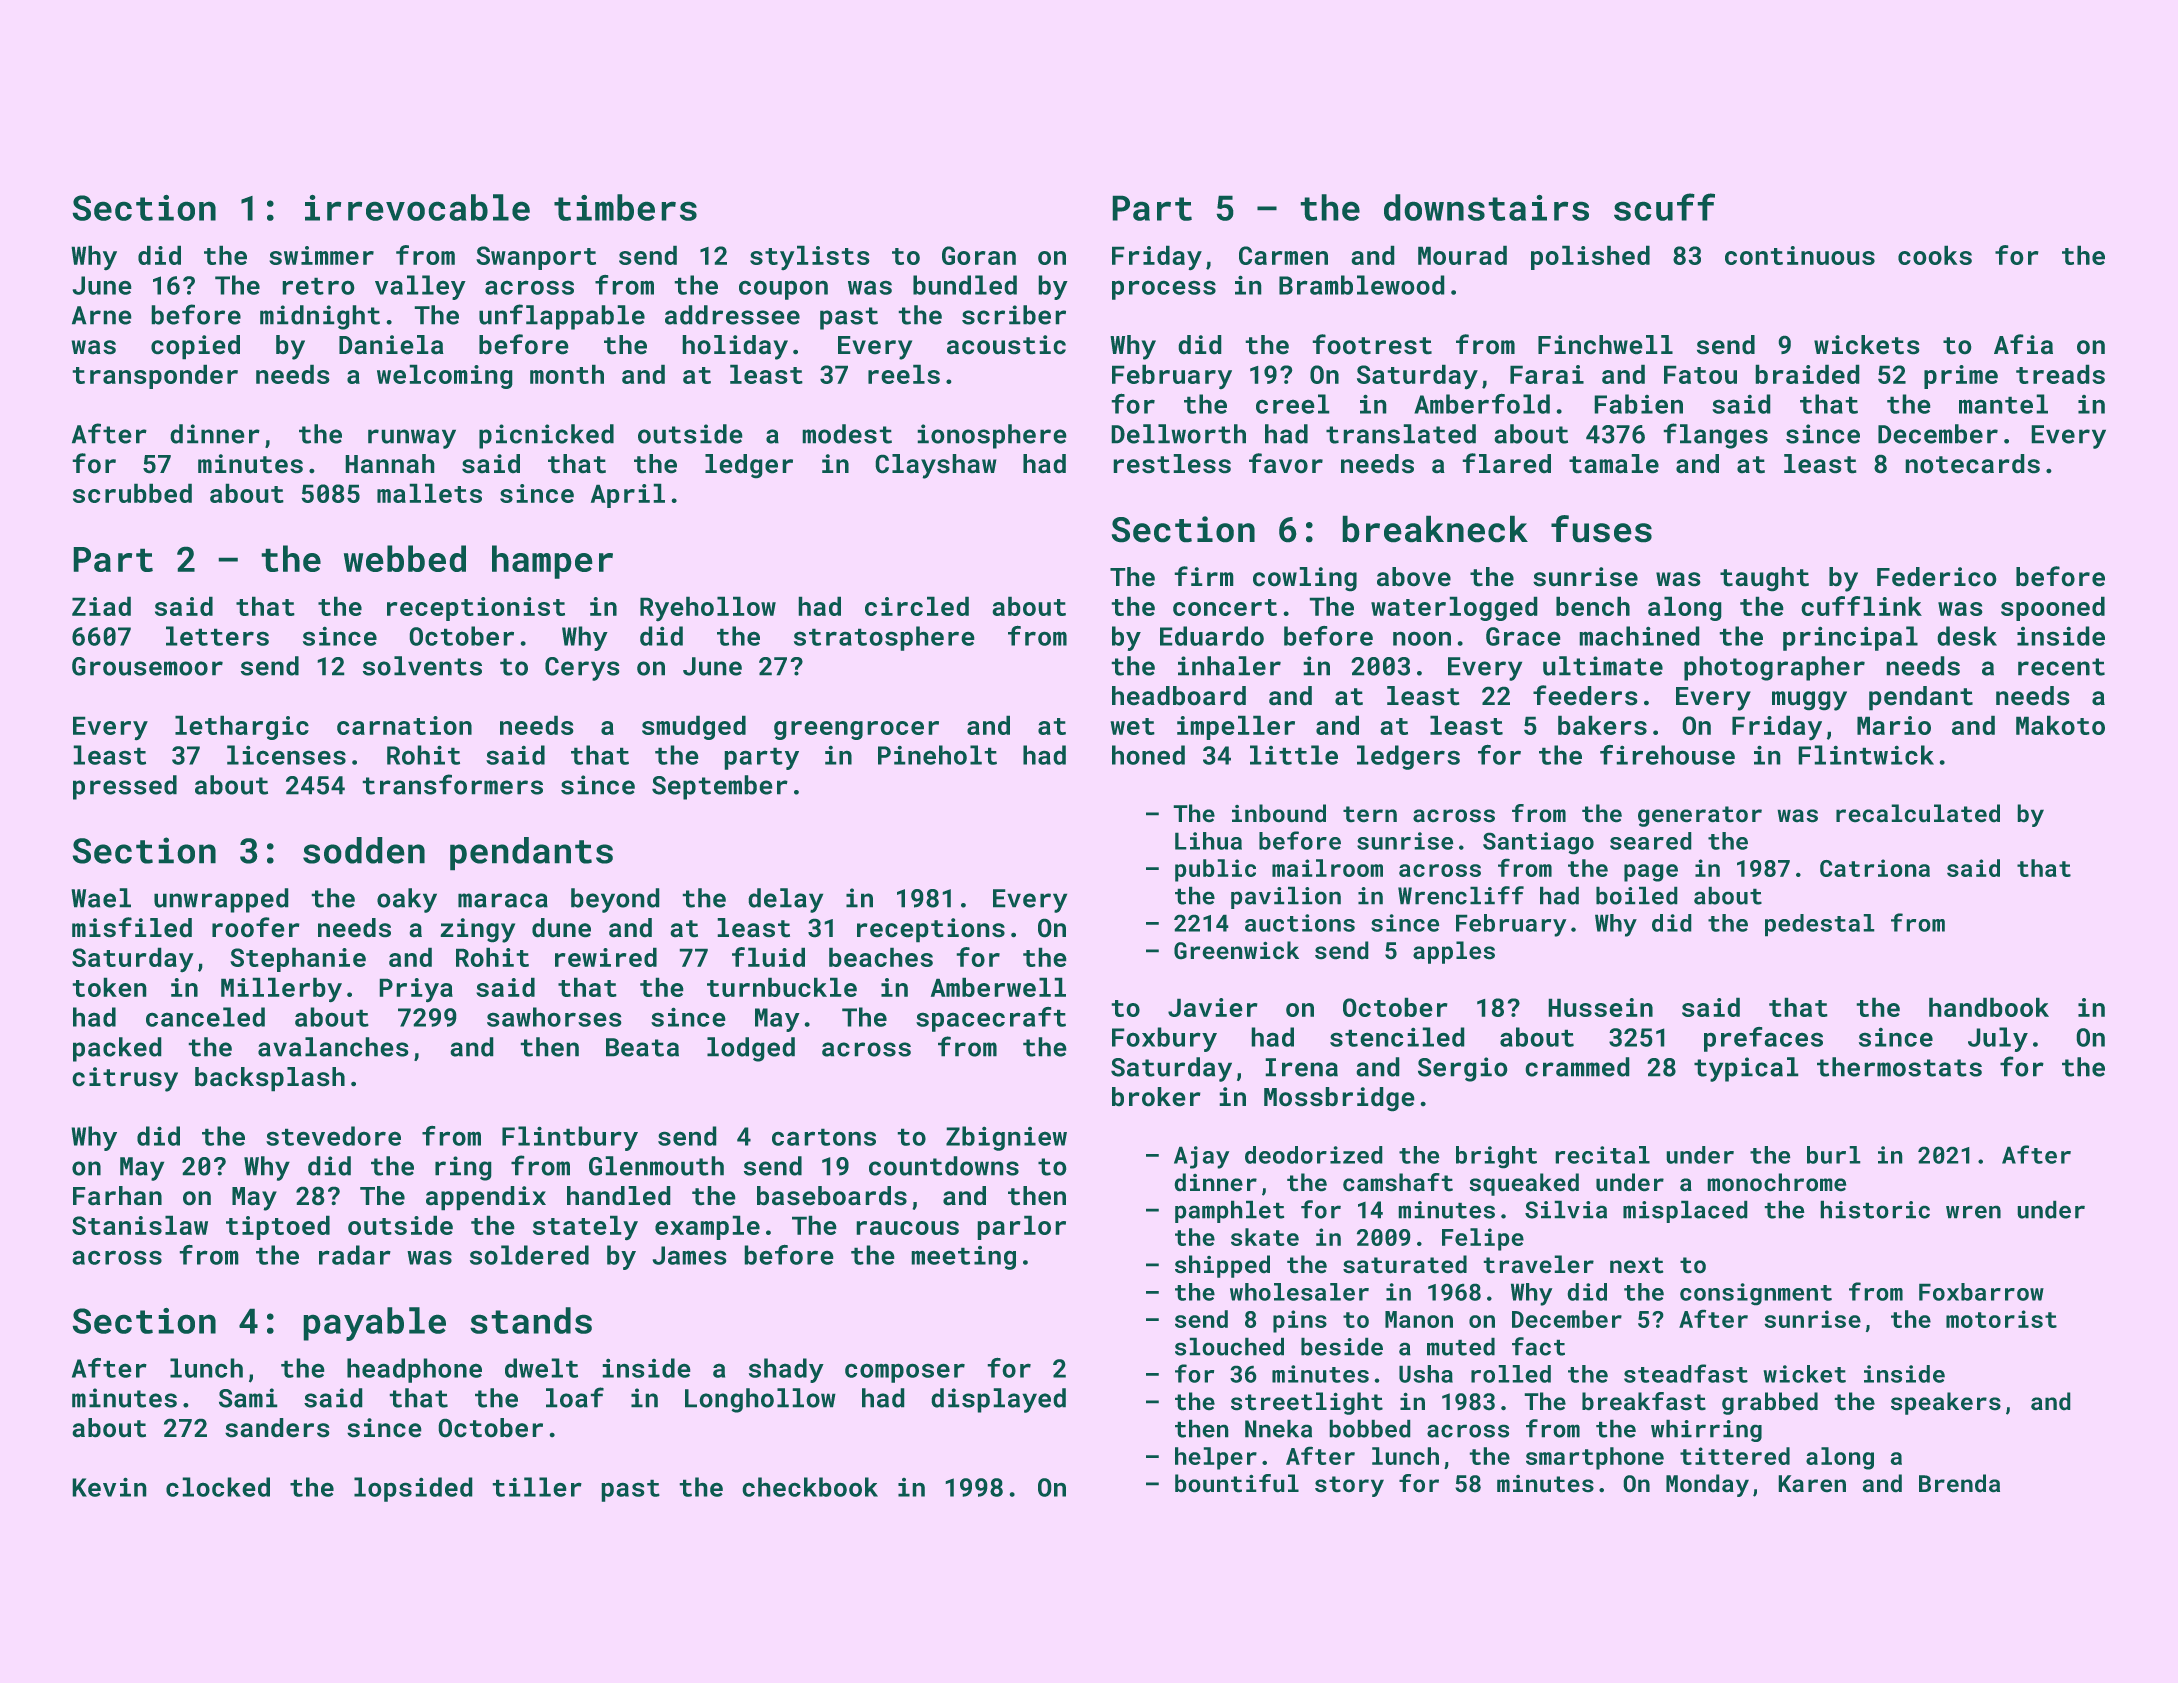  What do you see at coordinates (321, 255) in the image?
I see `swimmer` at bounding box center [321, 255].
